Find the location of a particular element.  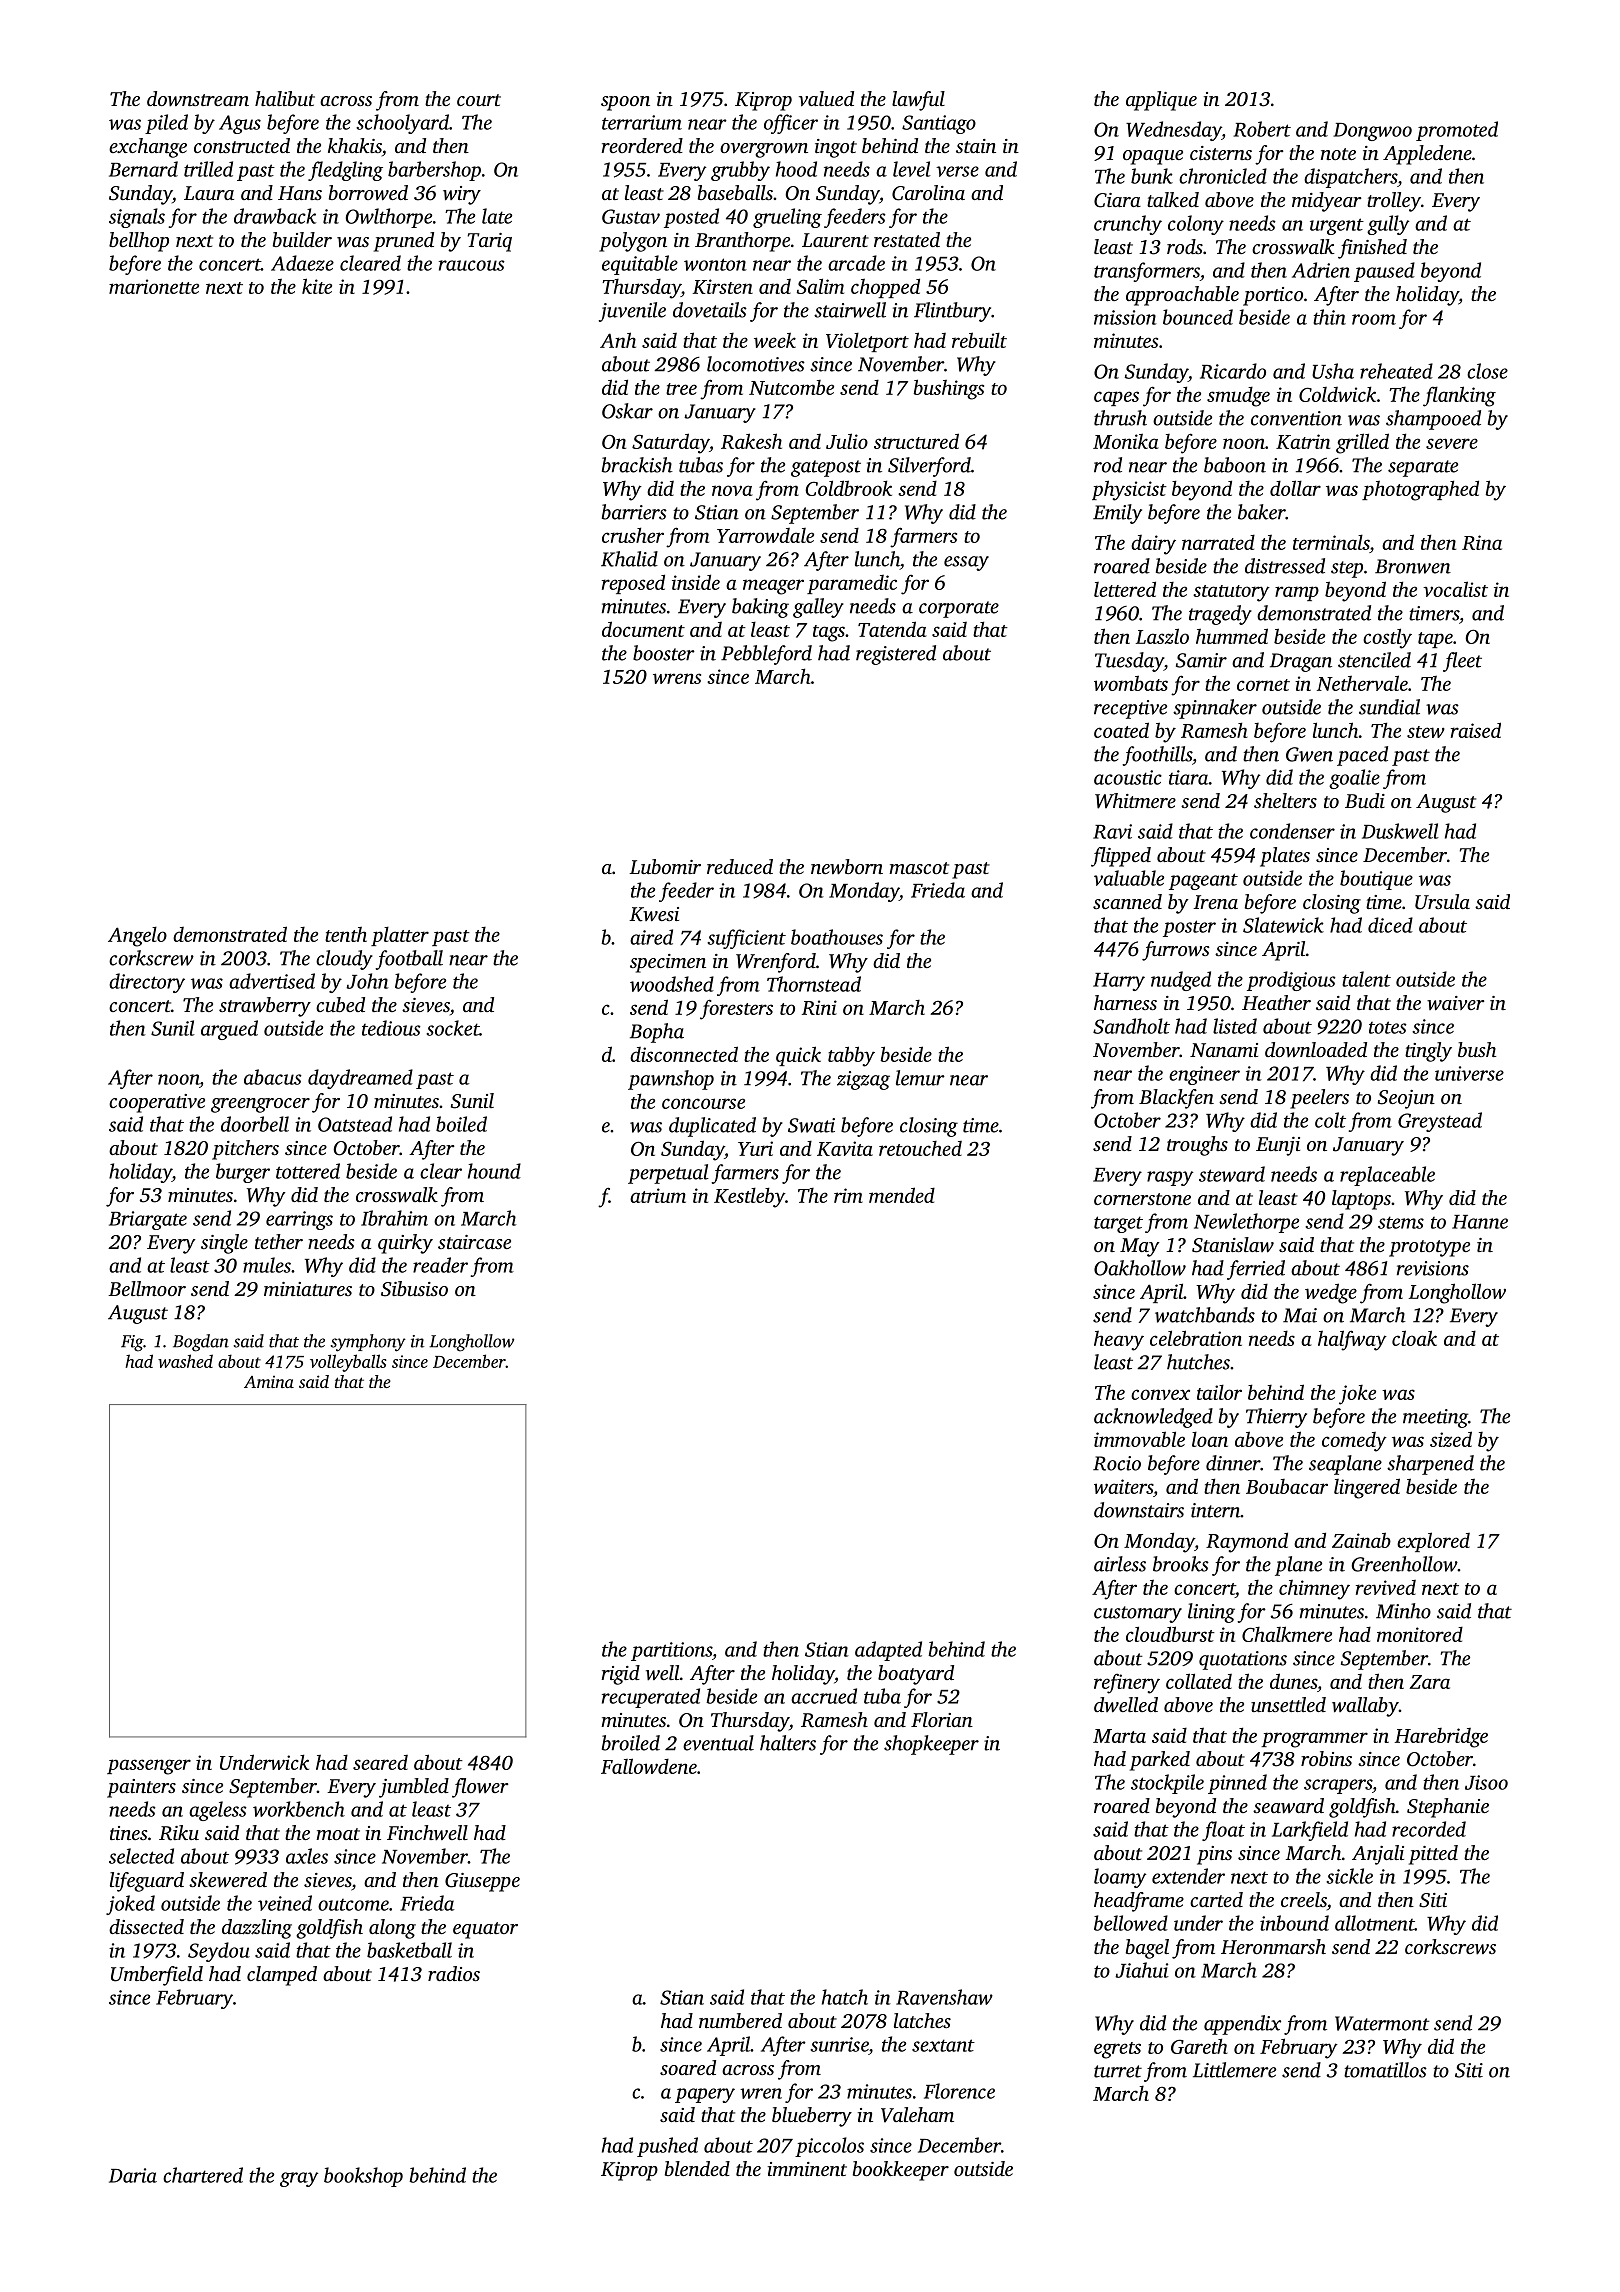

appendix is located at coordinates (1242, 2025).
